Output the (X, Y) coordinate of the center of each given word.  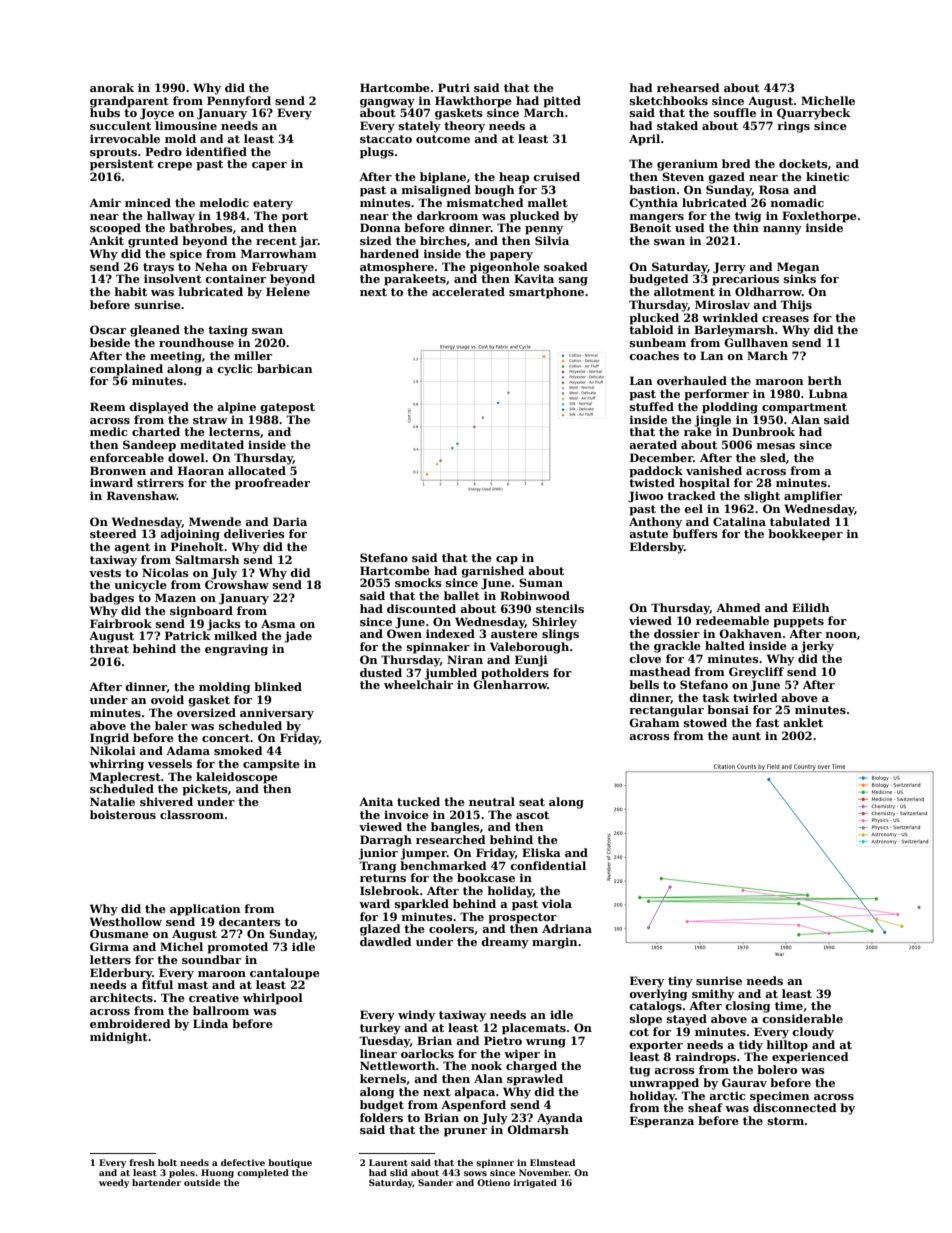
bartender (156, 1182)
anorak (112, 87)
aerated (653, 444)
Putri (454, 87)
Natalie (112, 801)
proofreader (272, 484)
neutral (492, 801)
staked (677, 125)
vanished (714, 470)
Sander (435, 1182)
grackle (677, 647)
